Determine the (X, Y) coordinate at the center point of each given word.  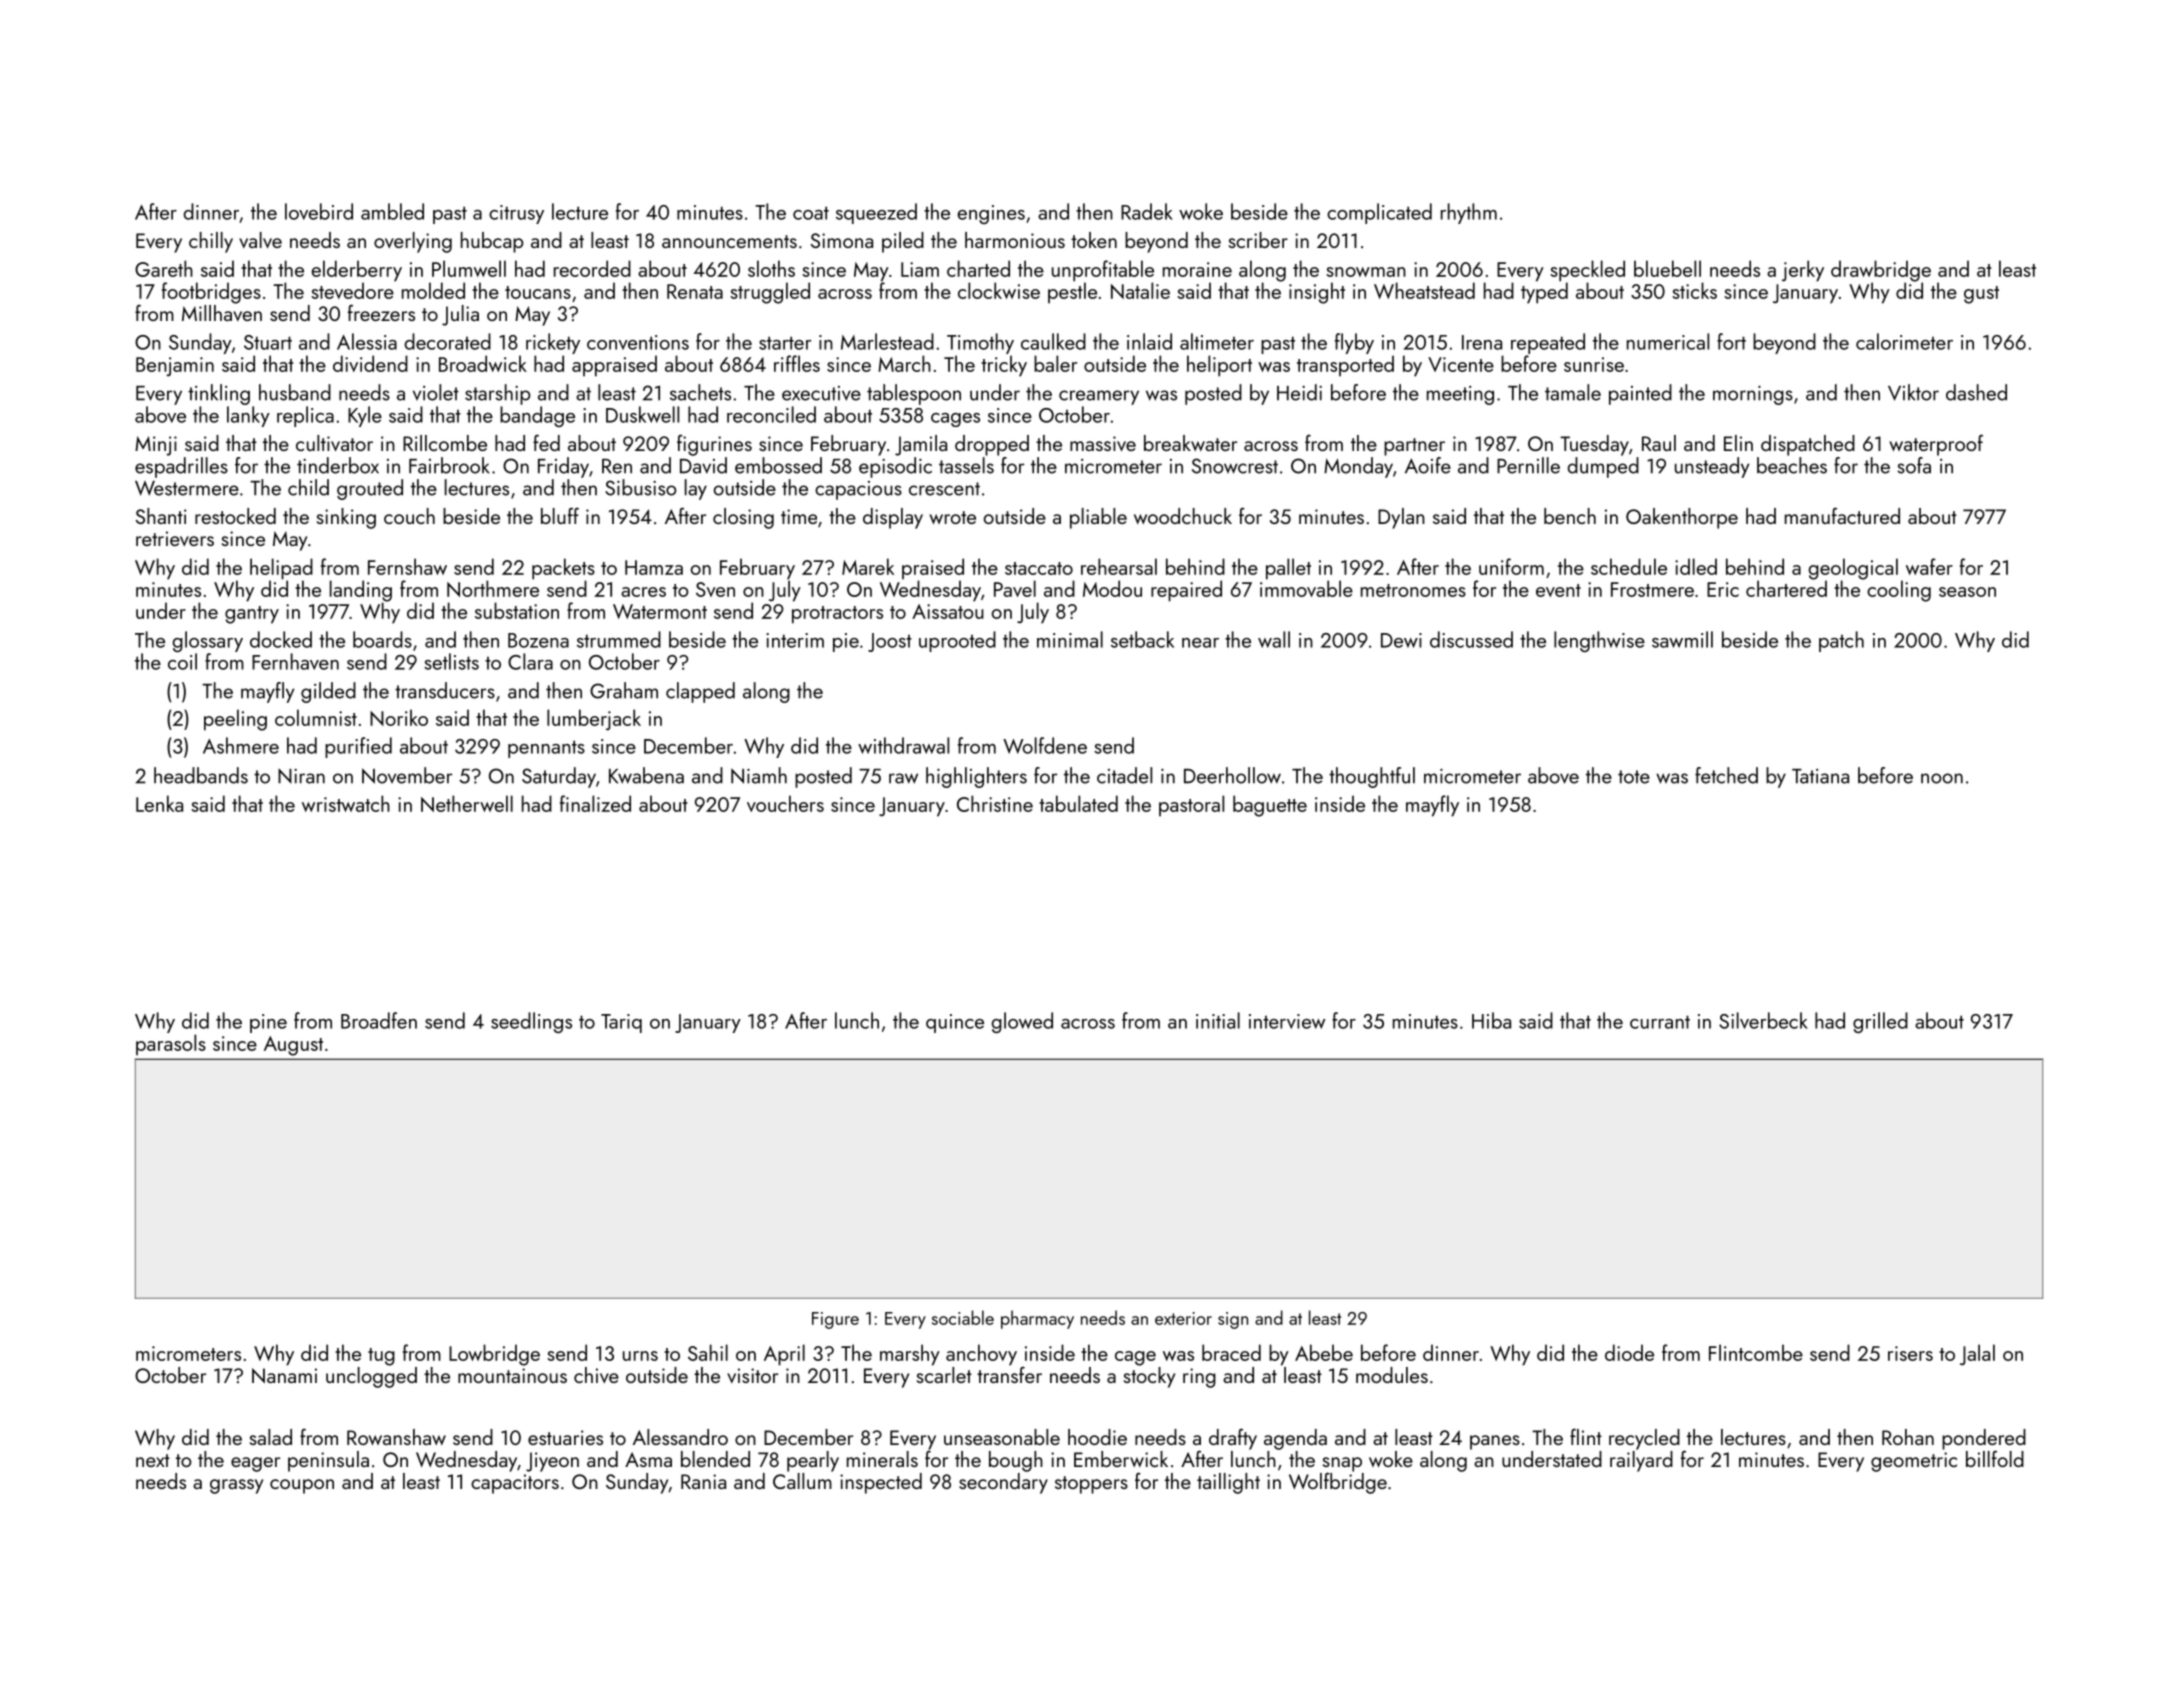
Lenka (159, 803)
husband (295, 392)
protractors (837, 615)
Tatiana (1820, 776)
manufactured (1842, 515)
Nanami (284, 1375)
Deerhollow (1232, 775)
